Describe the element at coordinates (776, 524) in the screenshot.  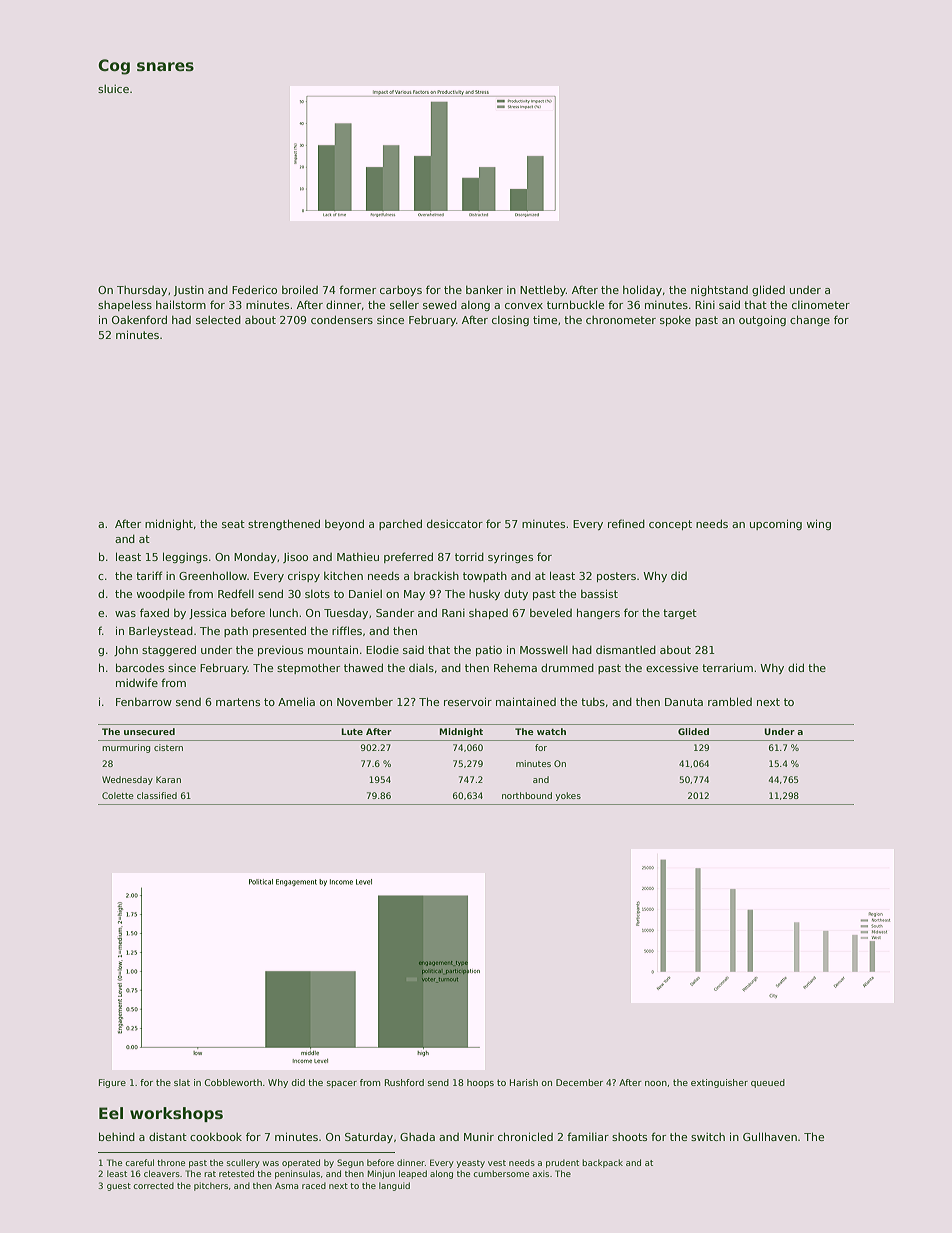
I see `upcoming` at that location.
